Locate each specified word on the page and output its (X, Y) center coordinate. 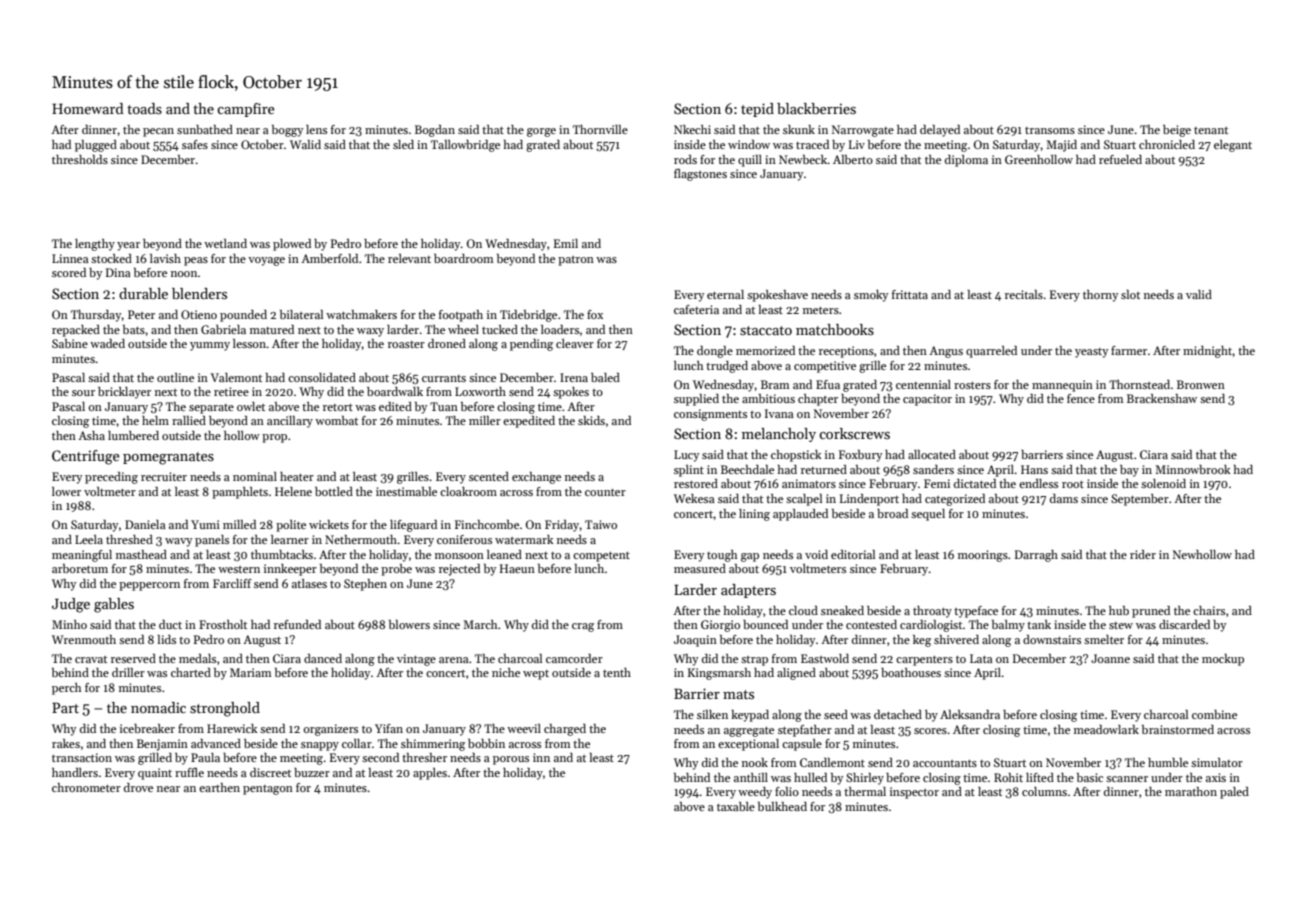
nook (755, 762)
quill (750, 161)
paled (1234, 793)
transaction (82, 757)
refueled (1120, 159)
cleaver (575, 343)
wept (536, 675)
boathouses (911, 672)
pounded (243, 316)
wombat (336, 420)
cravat (91, 659)
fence (1081, 398)
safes (195, 144)
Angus (946, 352)
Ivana (779, 413)
